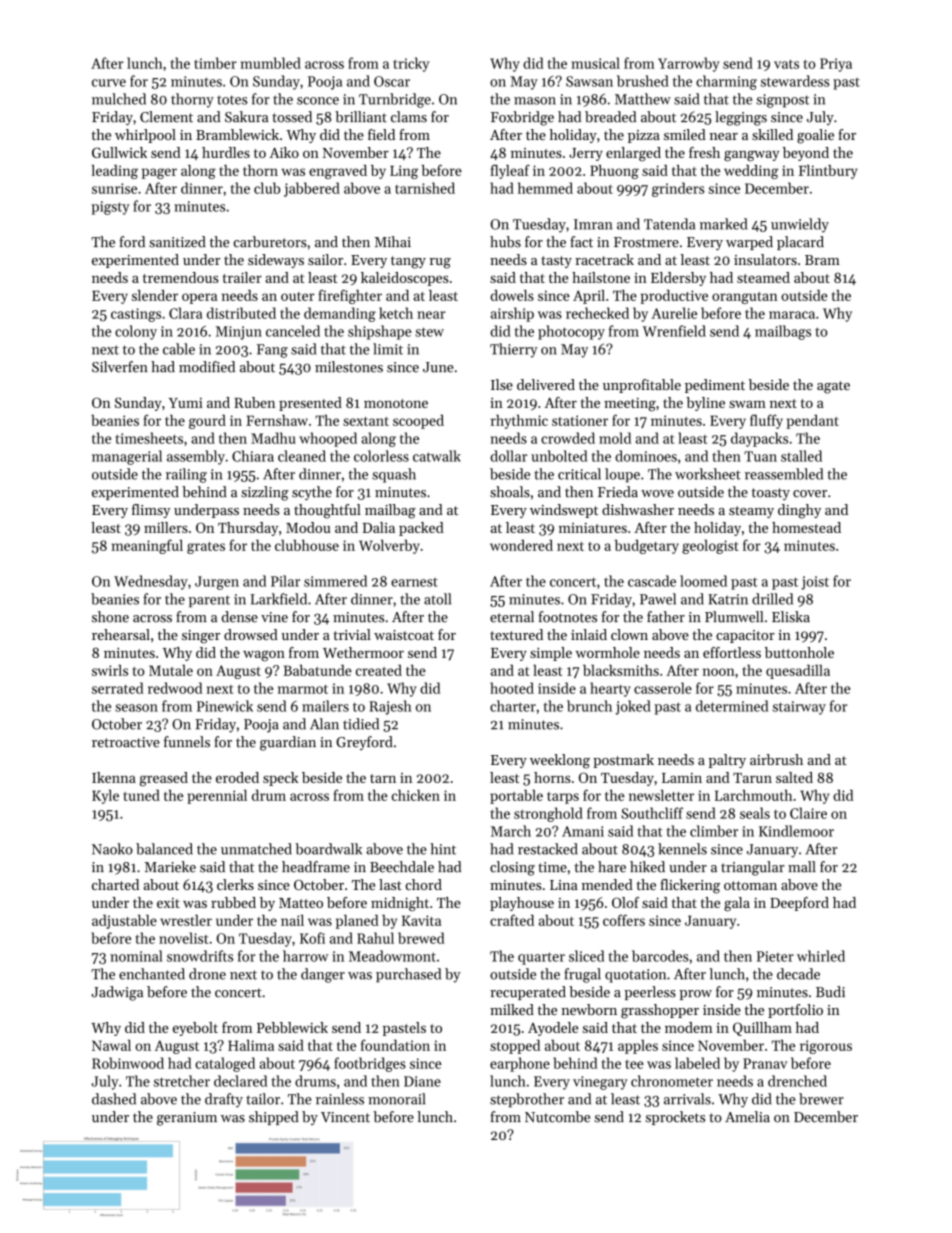 The height and width of the image is (1233, 952). I want to click on musical, so click(596, 63).
